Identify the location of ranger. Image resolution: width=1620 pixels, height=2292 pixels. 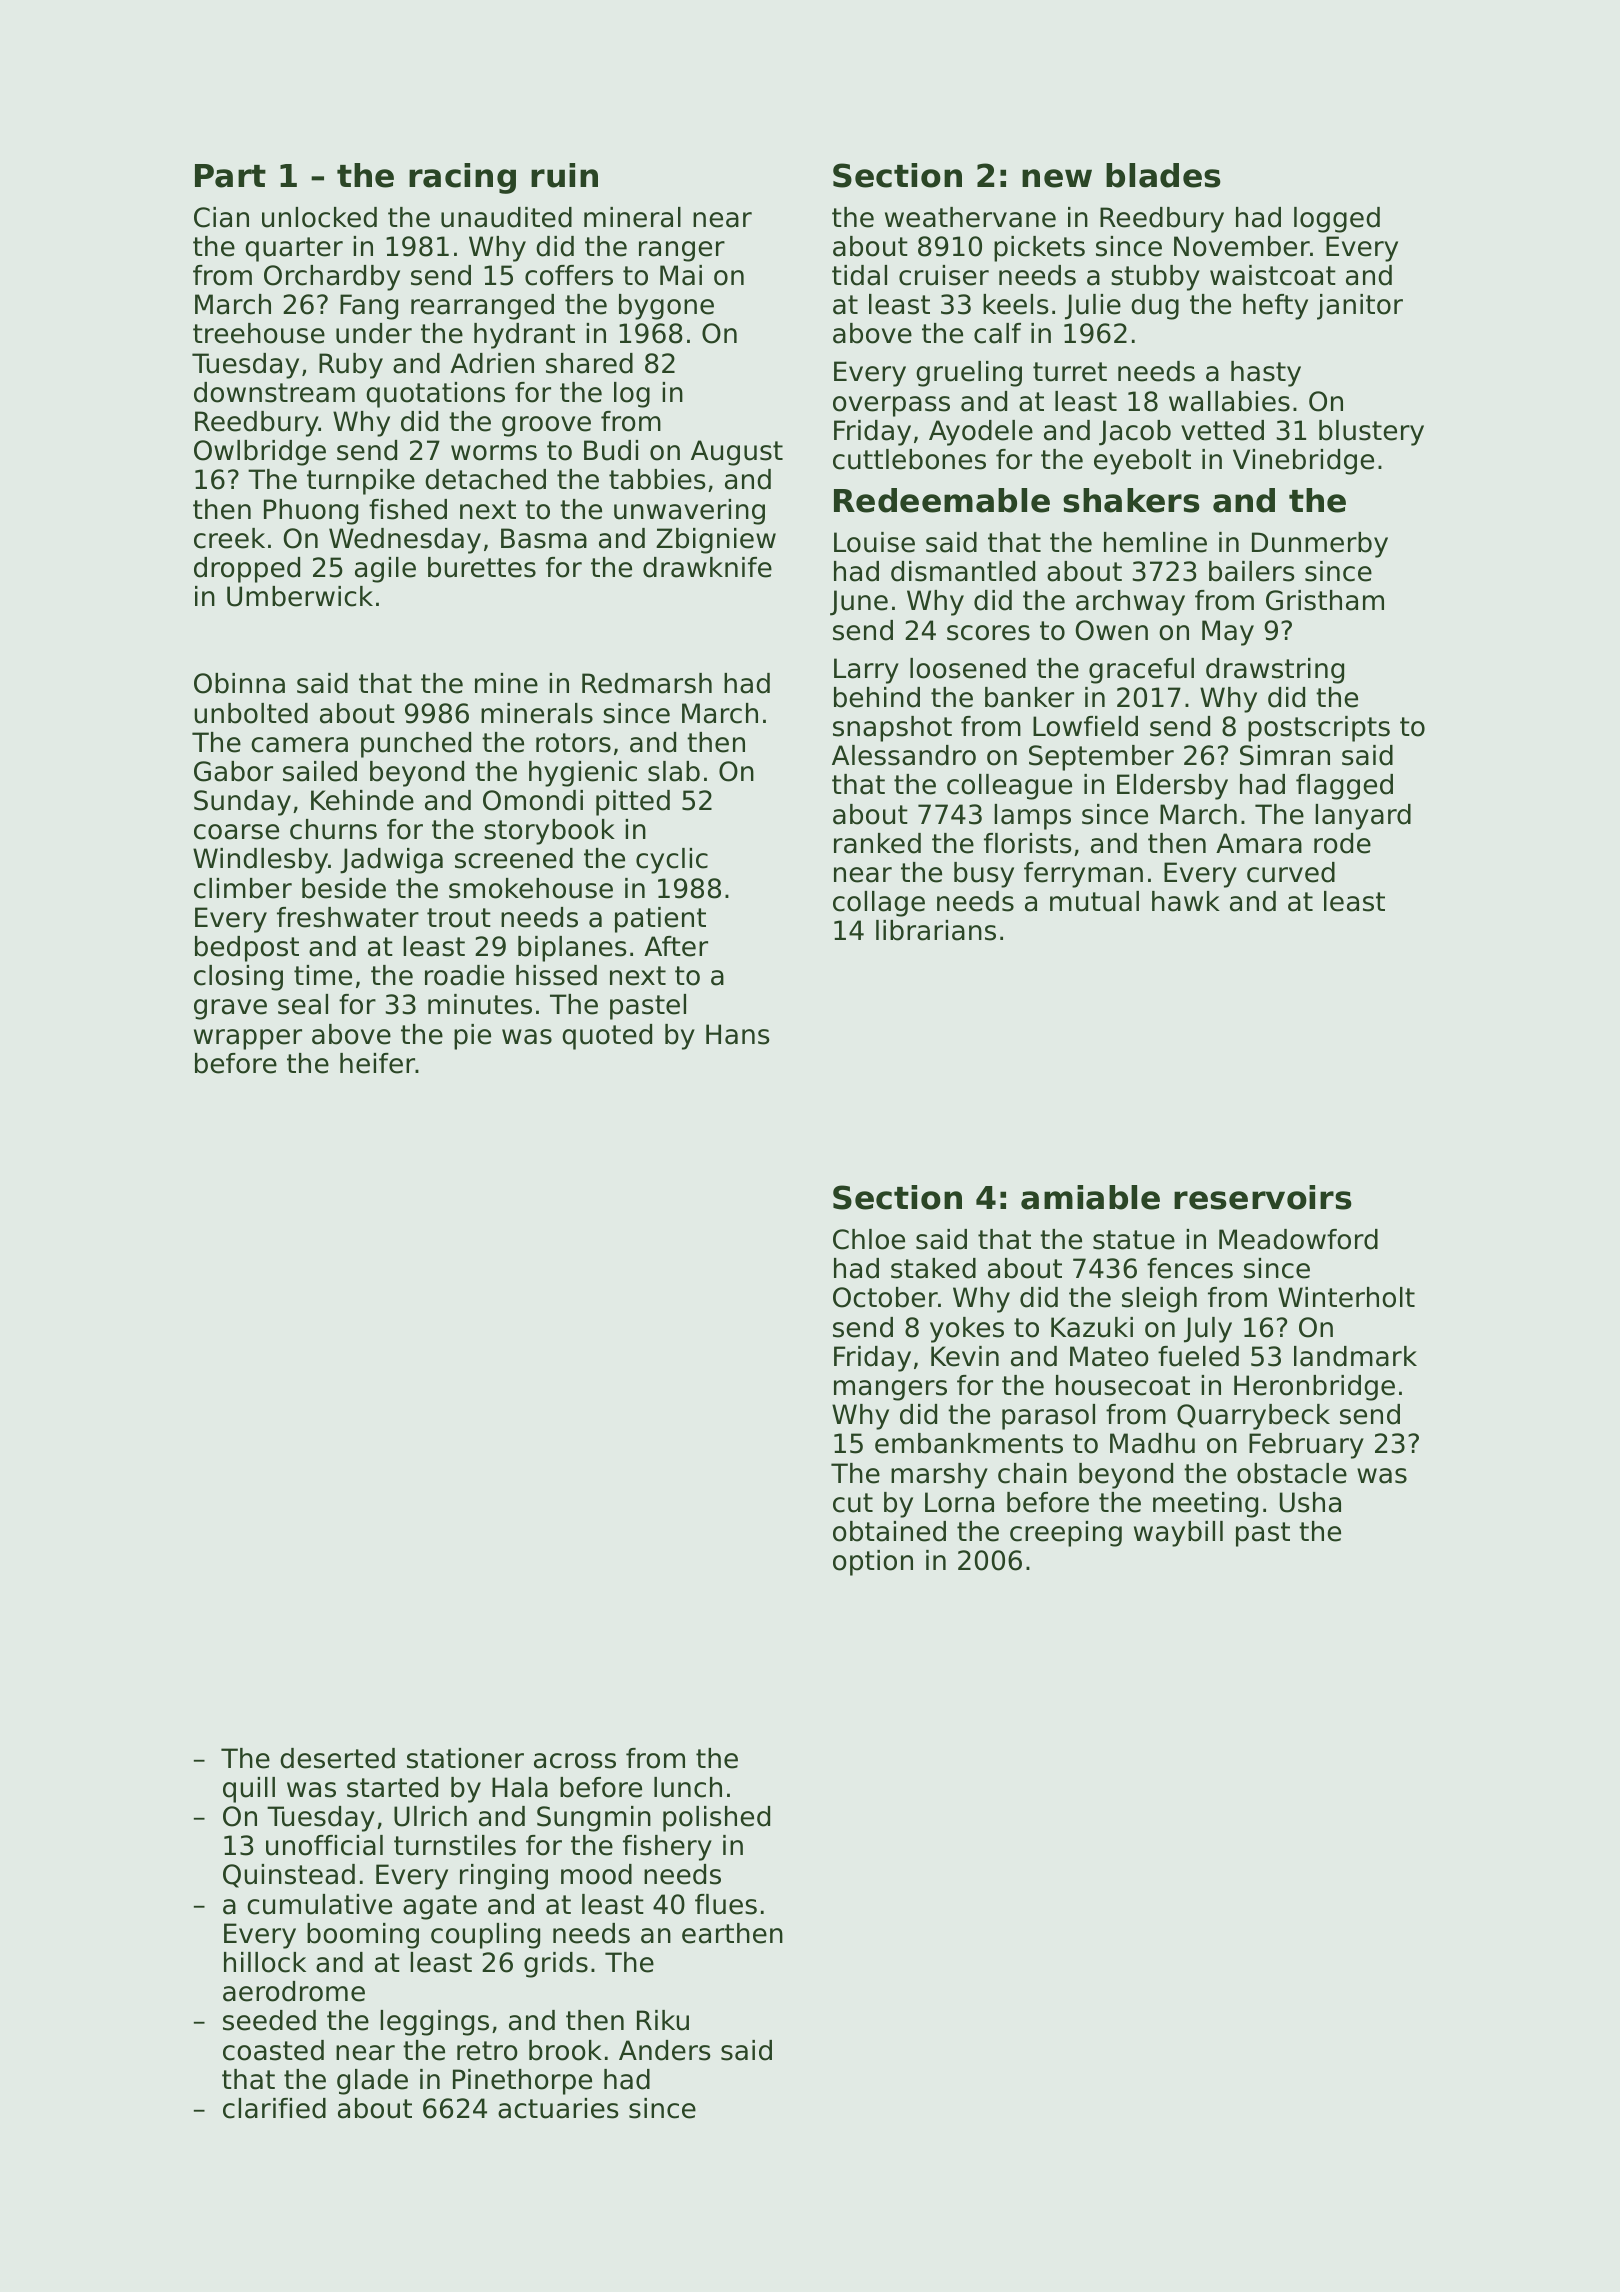
(682, 251).
